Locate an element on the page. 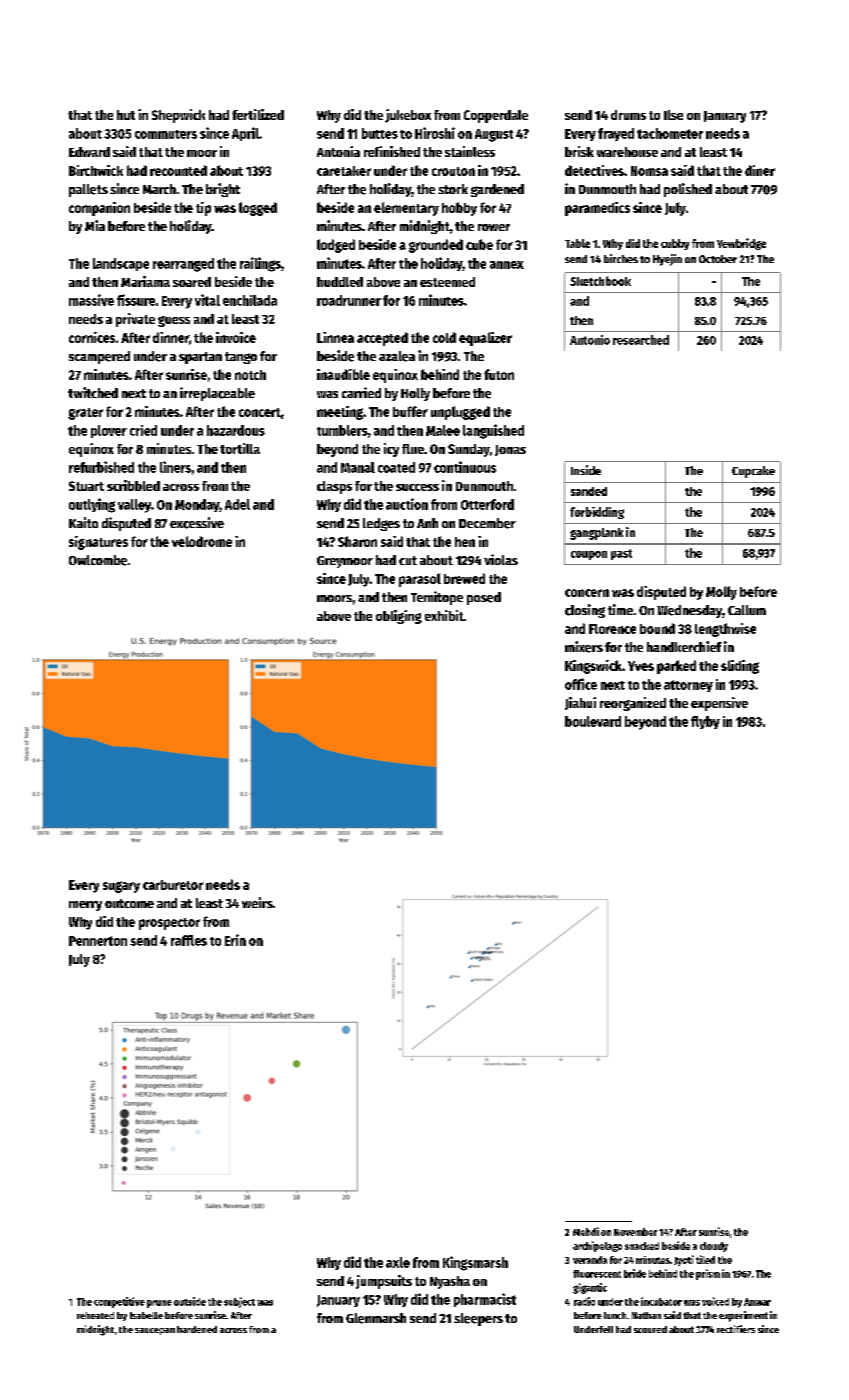 The width and height of the page is (849, 1400). Ilse is located at coordinates (673, 115).
